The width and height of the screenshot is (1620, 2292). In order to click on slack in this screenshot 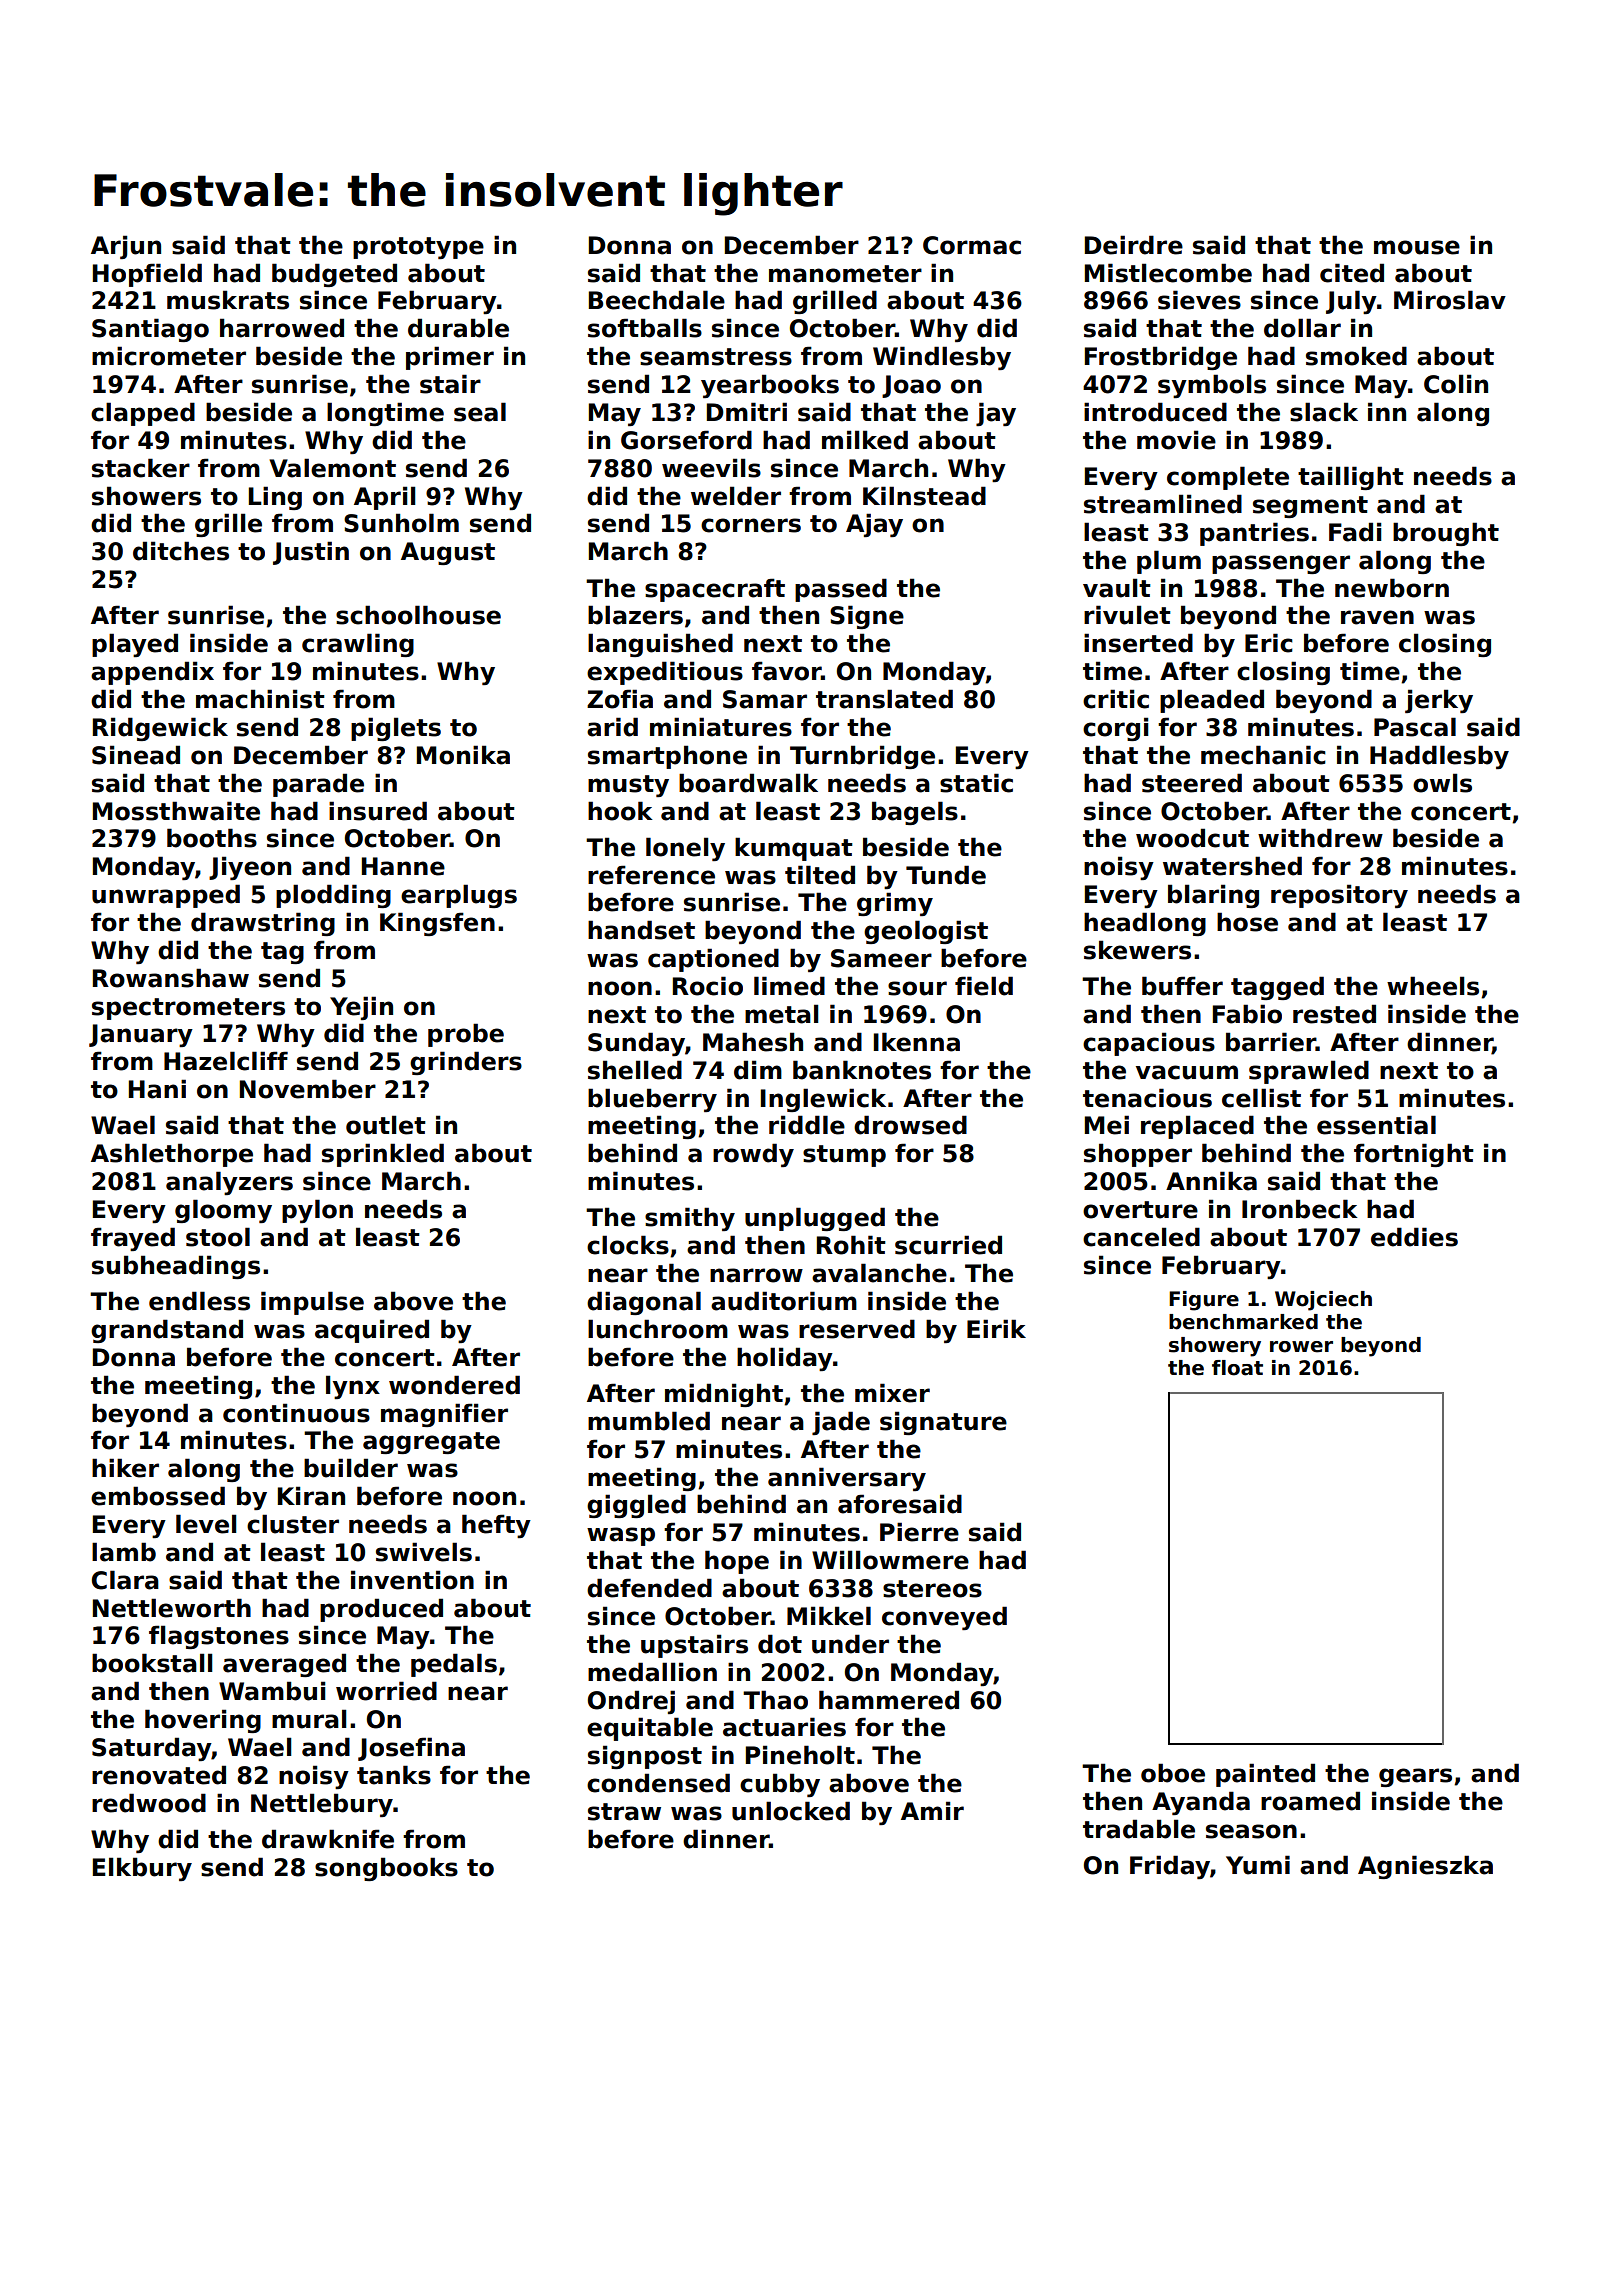, I will do `click(1324, 412)`.
